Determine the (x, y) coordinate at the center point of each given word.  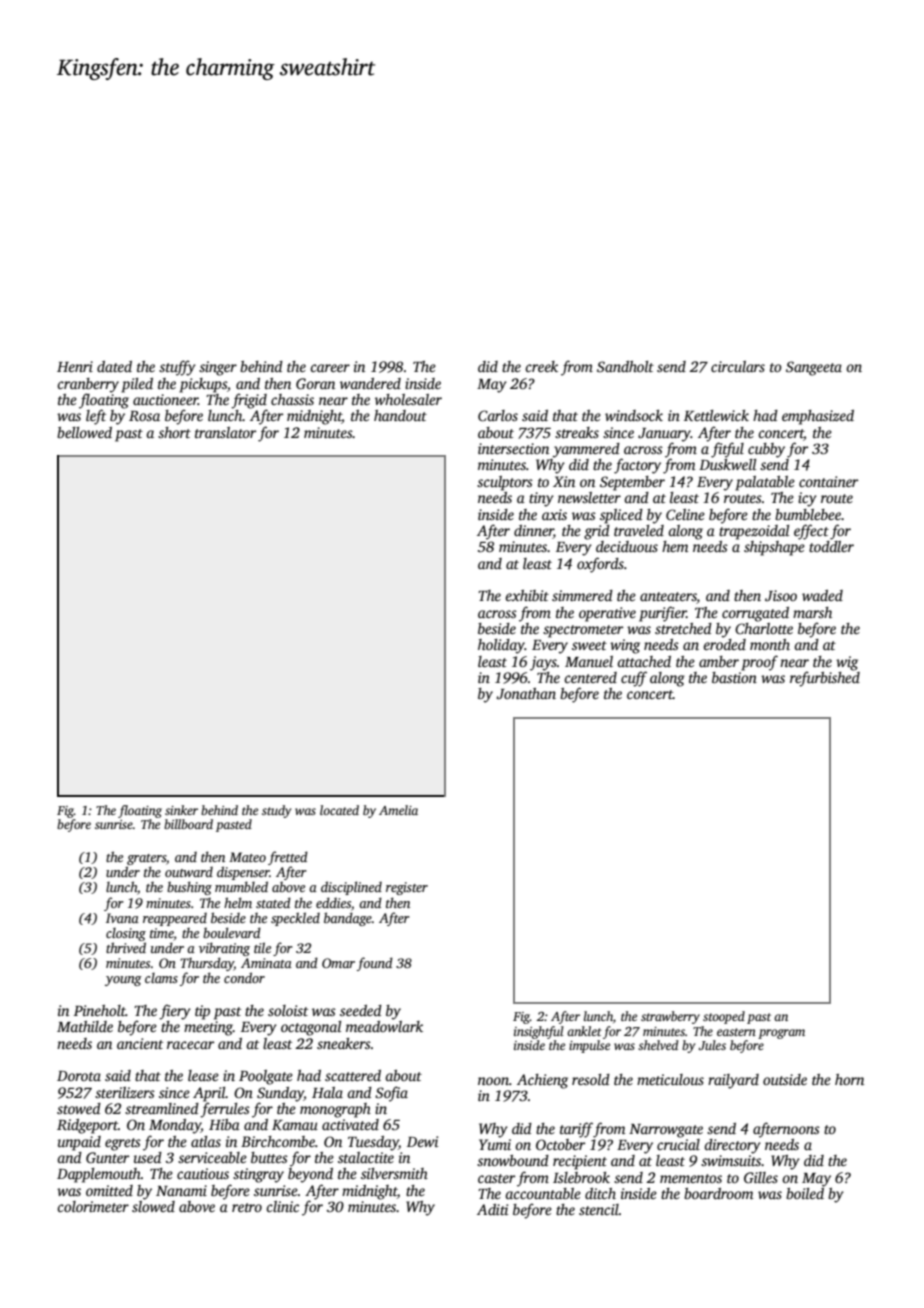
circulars (738, 366)
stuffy (177, 368)
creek (541, 366)
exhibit (527, 595)
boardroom (718, 1193)
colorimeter (93, 1206)
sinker (181, 810)
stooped (724, 1017)
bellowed (84, 432)
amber (719, 661)
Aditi (492, 1209)
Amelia (398, 810)
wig (847, 663)
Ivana (122, 918)
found (375, 964)
